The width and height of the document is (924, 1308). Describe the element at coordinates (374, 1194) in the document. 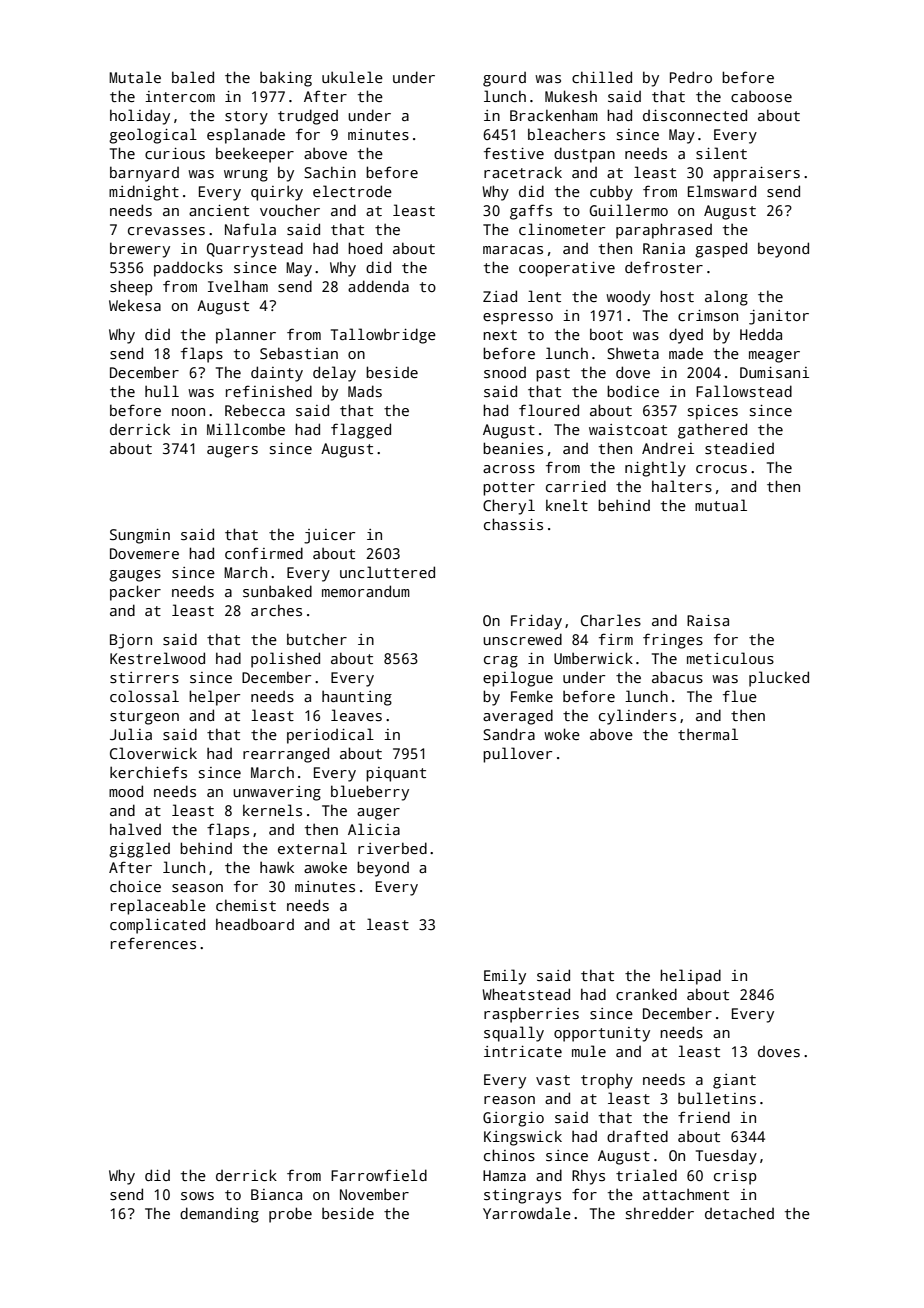

I see `November` at that location.
